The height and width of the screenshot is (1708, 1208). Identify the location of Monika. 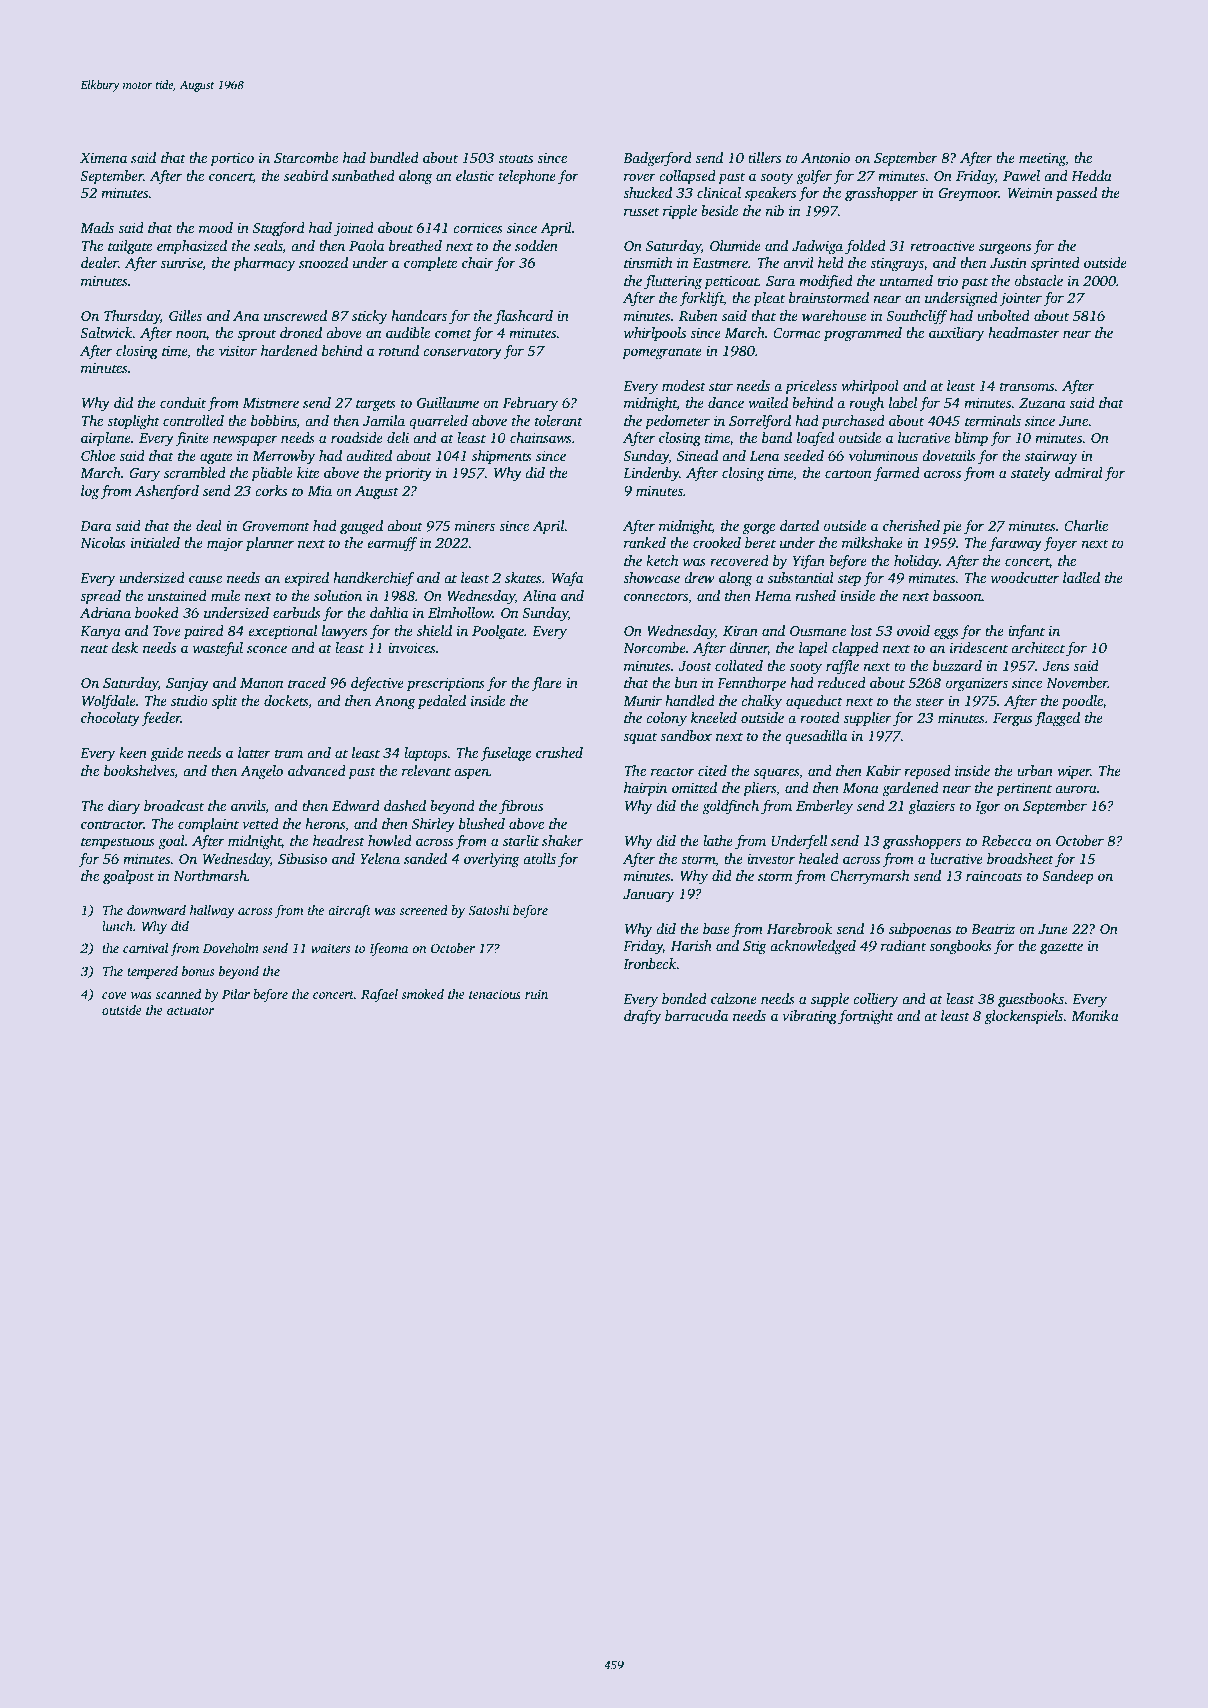
(1095, 1015).
